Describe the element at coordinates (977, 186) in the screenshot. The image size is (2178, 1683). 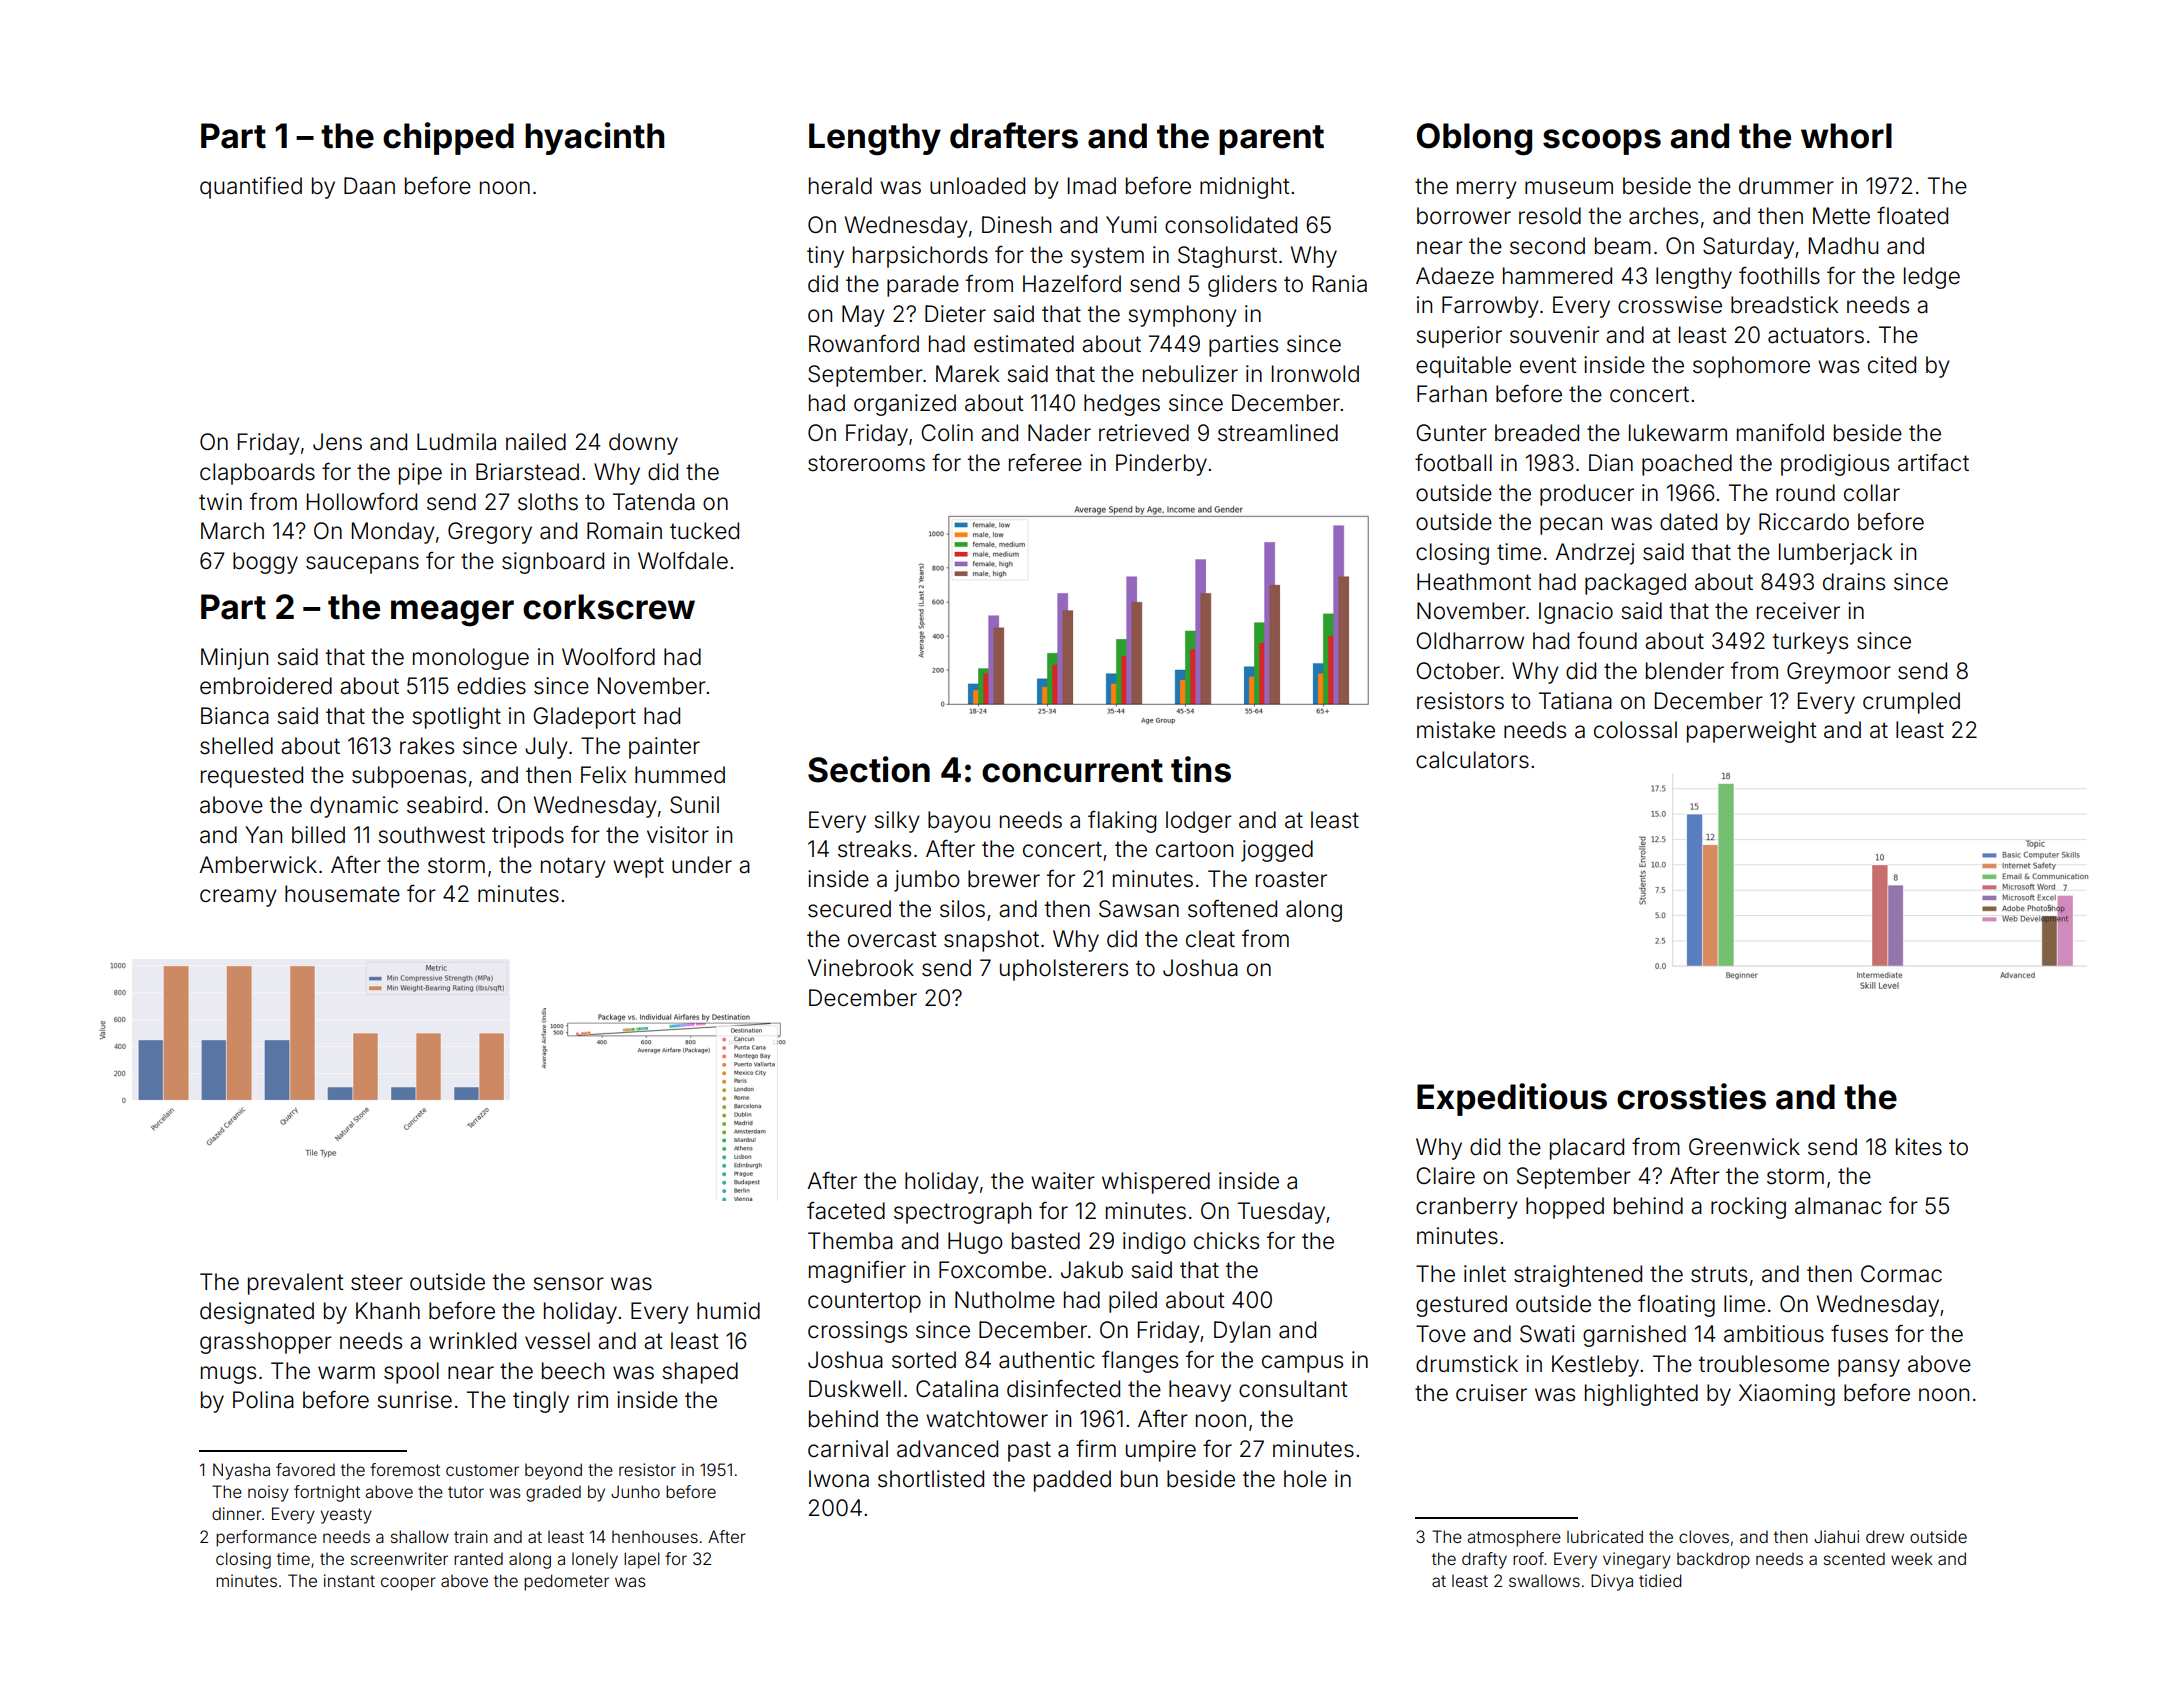
I see `unloaded` at that location.
